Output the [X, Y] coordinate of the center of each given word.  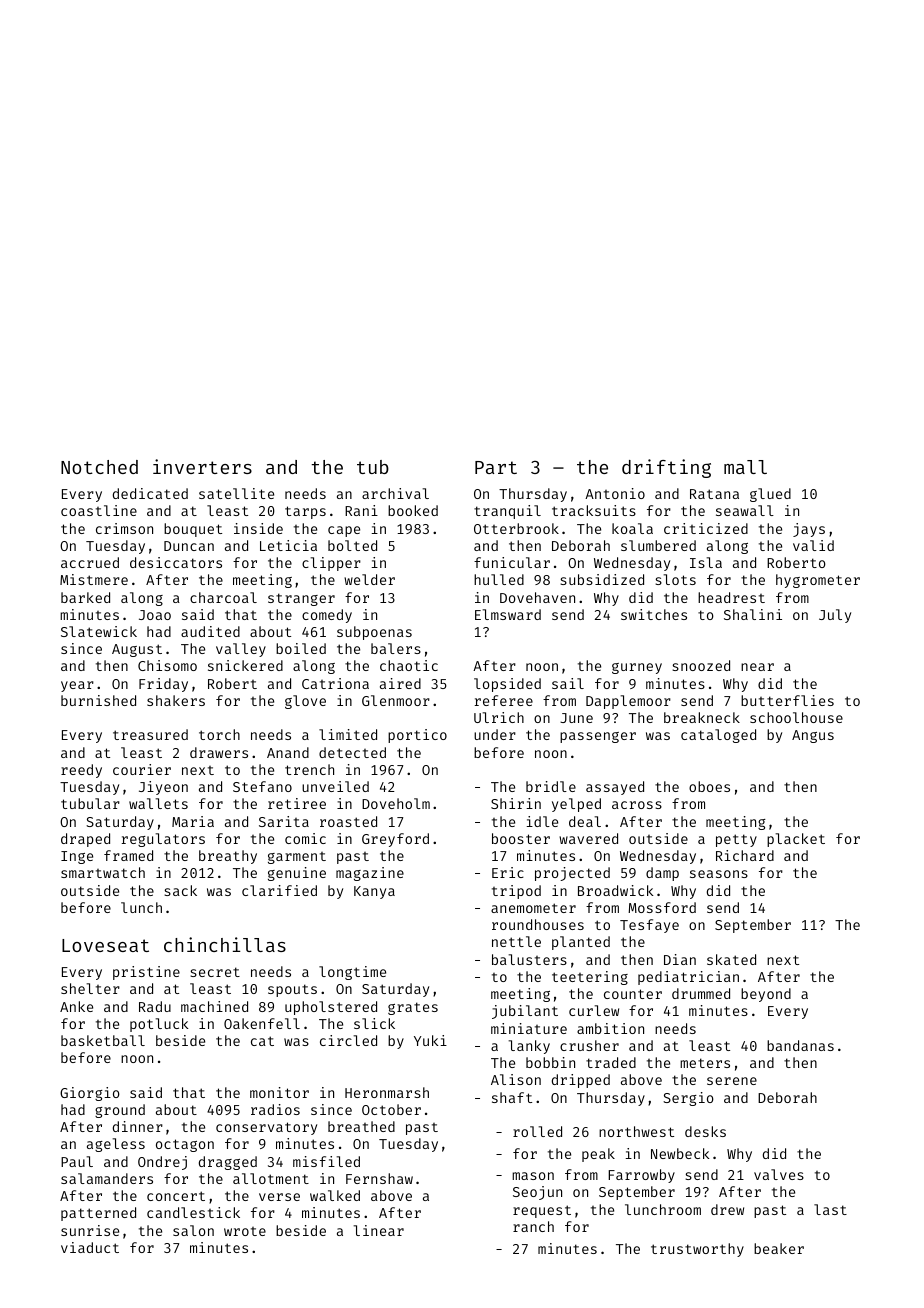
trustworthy [697, 1250]
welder [369, 579]
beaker [779, 1248]
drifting [666, 468]
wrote [245, 1231]
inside [258, 528]
